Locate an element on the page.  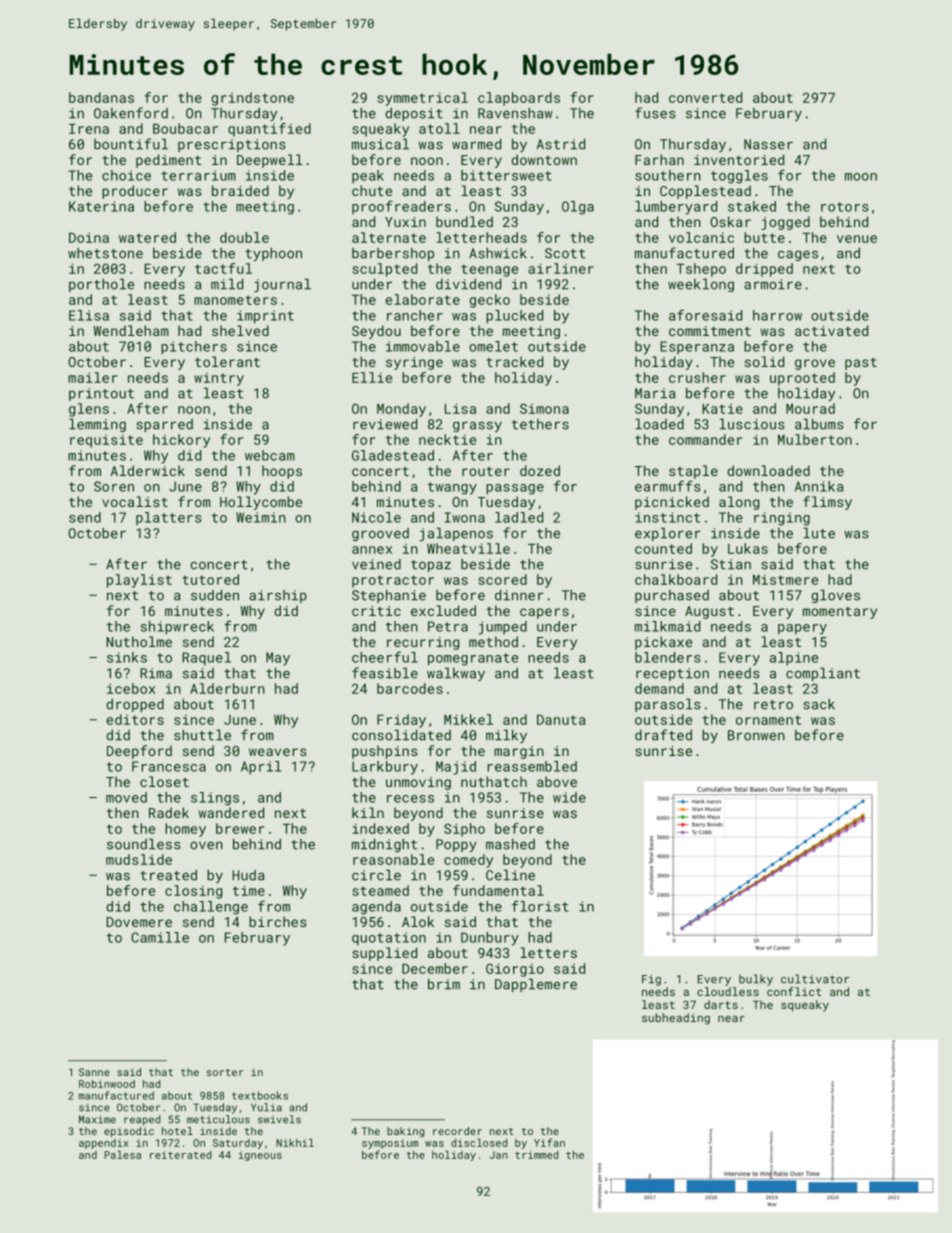
supplied is located at coordinates (384, 954).
